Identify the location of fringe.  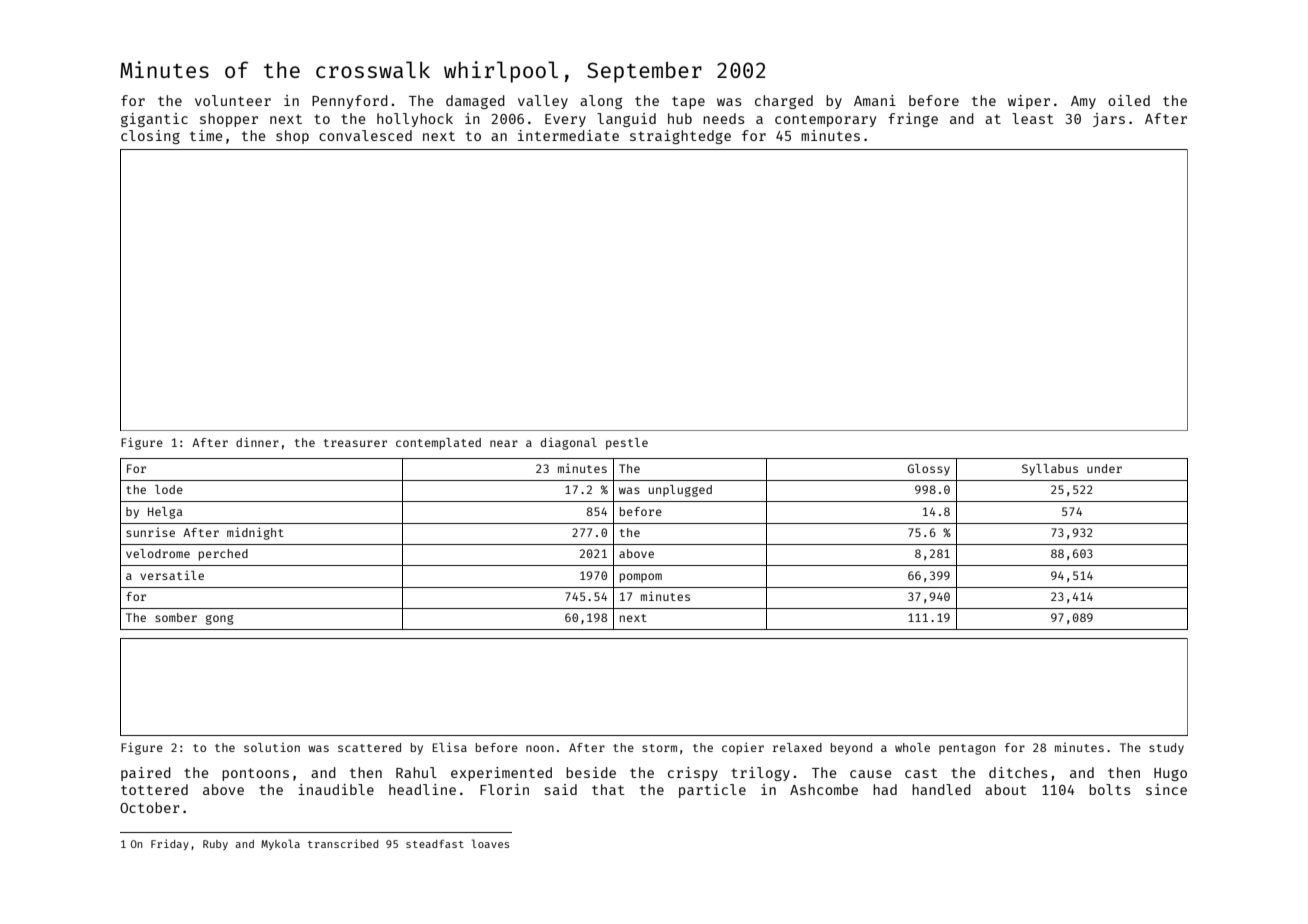
(913, 120).
